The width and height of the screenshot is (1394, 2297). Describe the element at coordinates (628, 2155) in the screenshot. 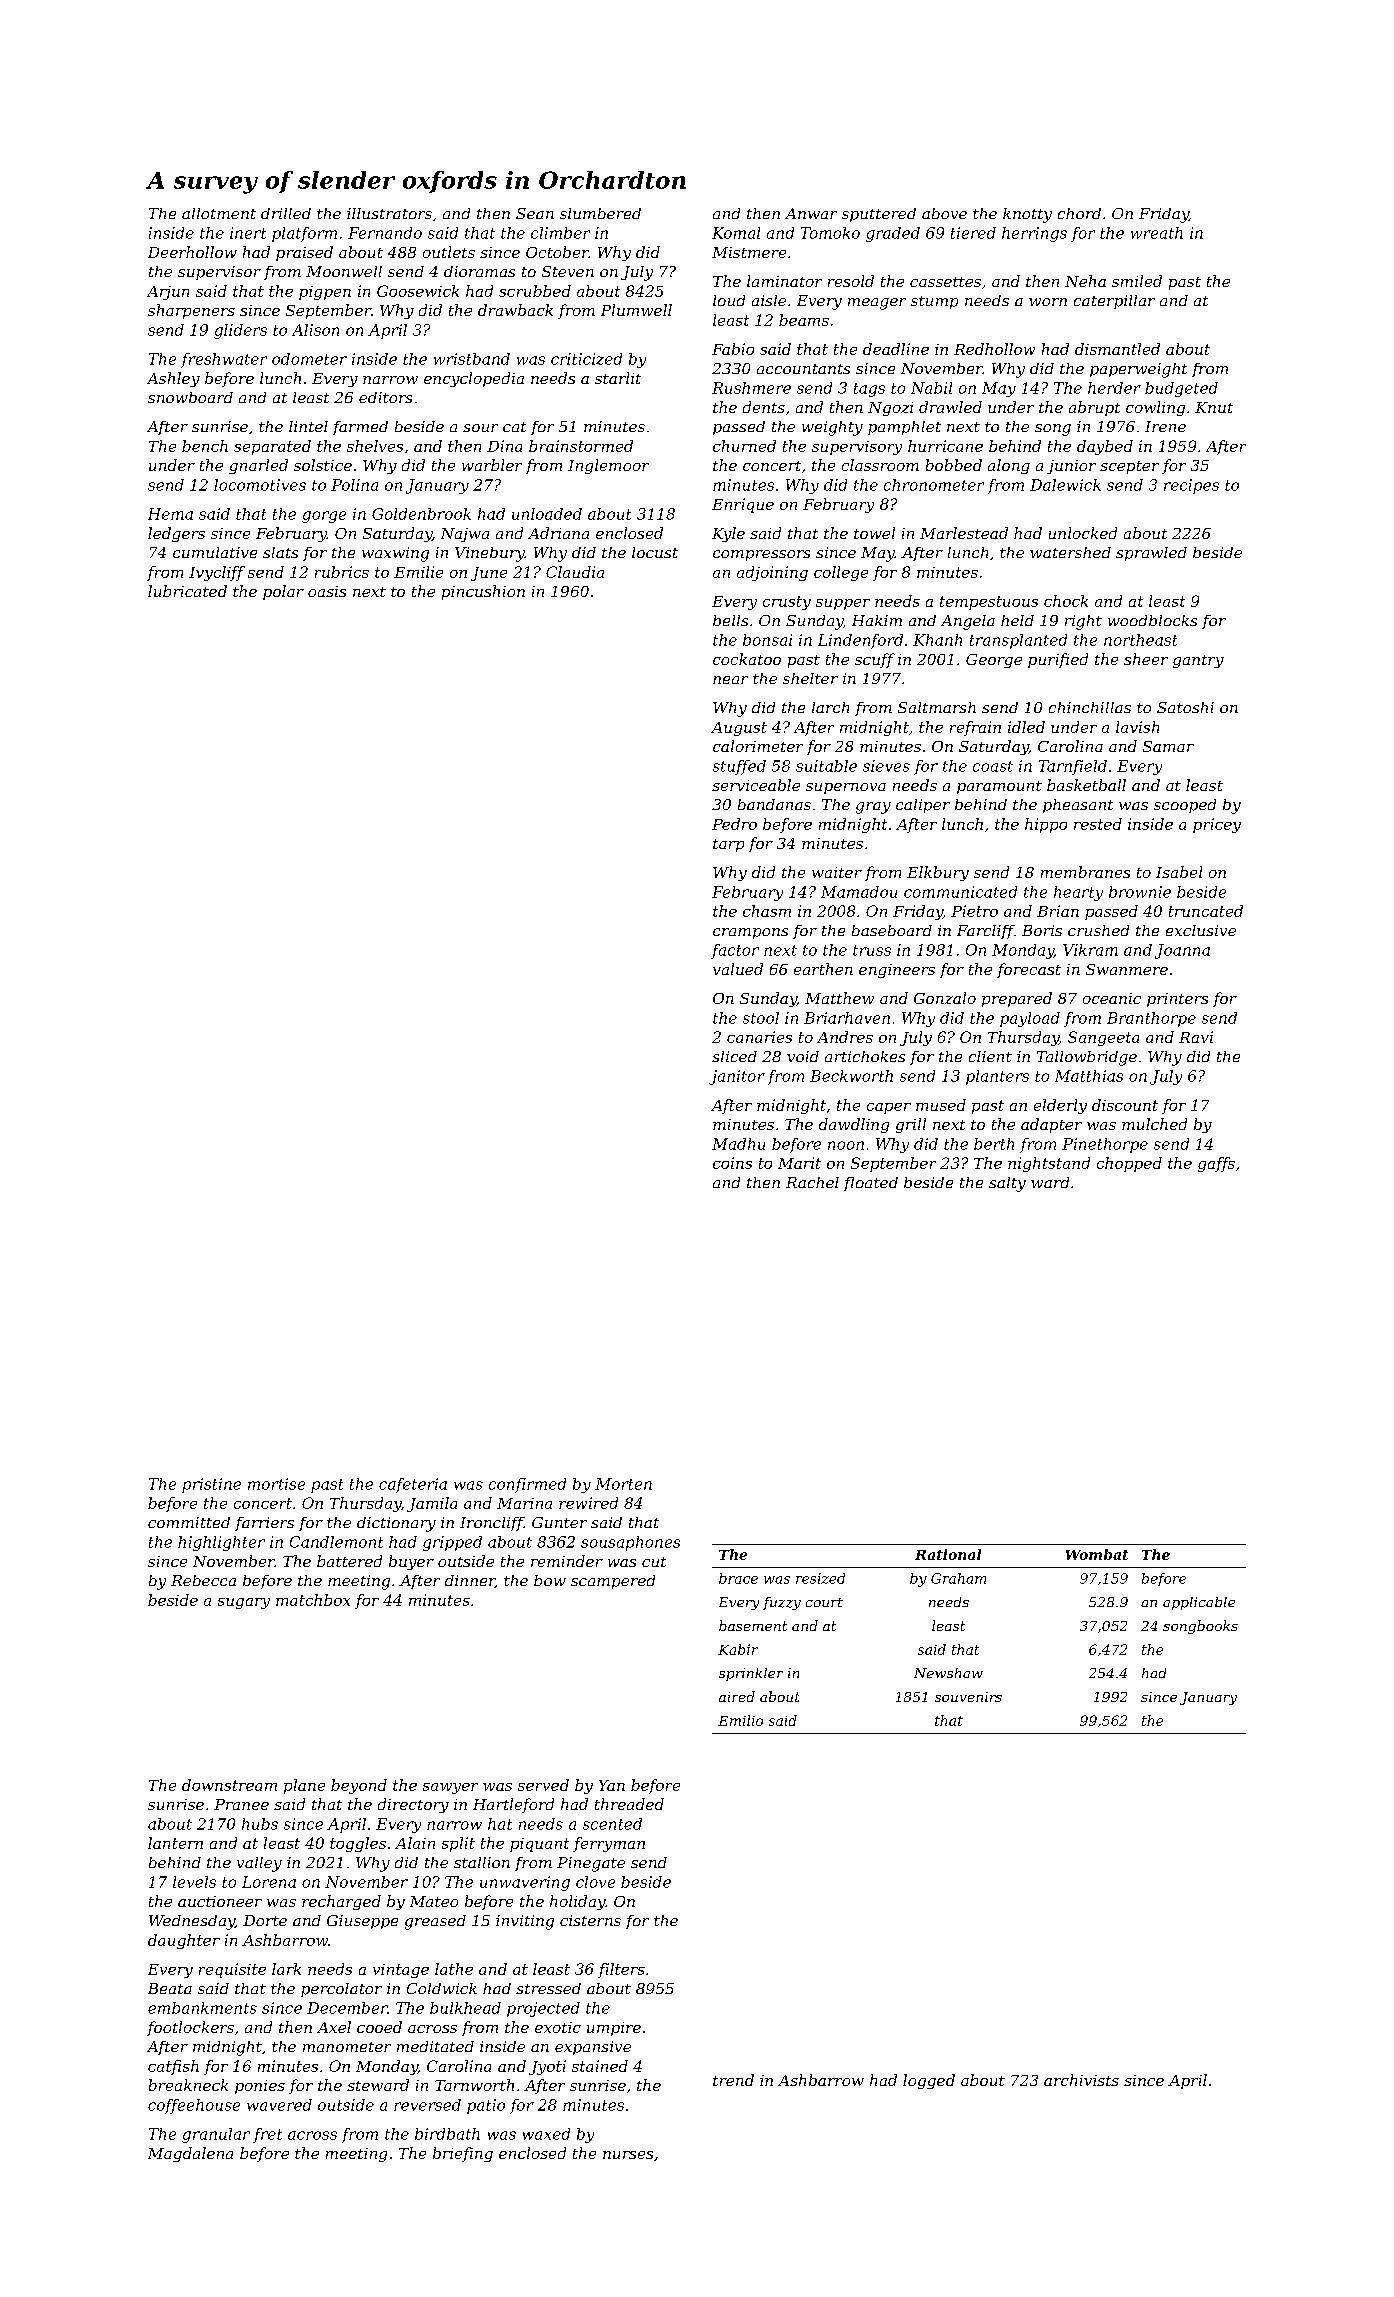

I see `nurses` at that location.
